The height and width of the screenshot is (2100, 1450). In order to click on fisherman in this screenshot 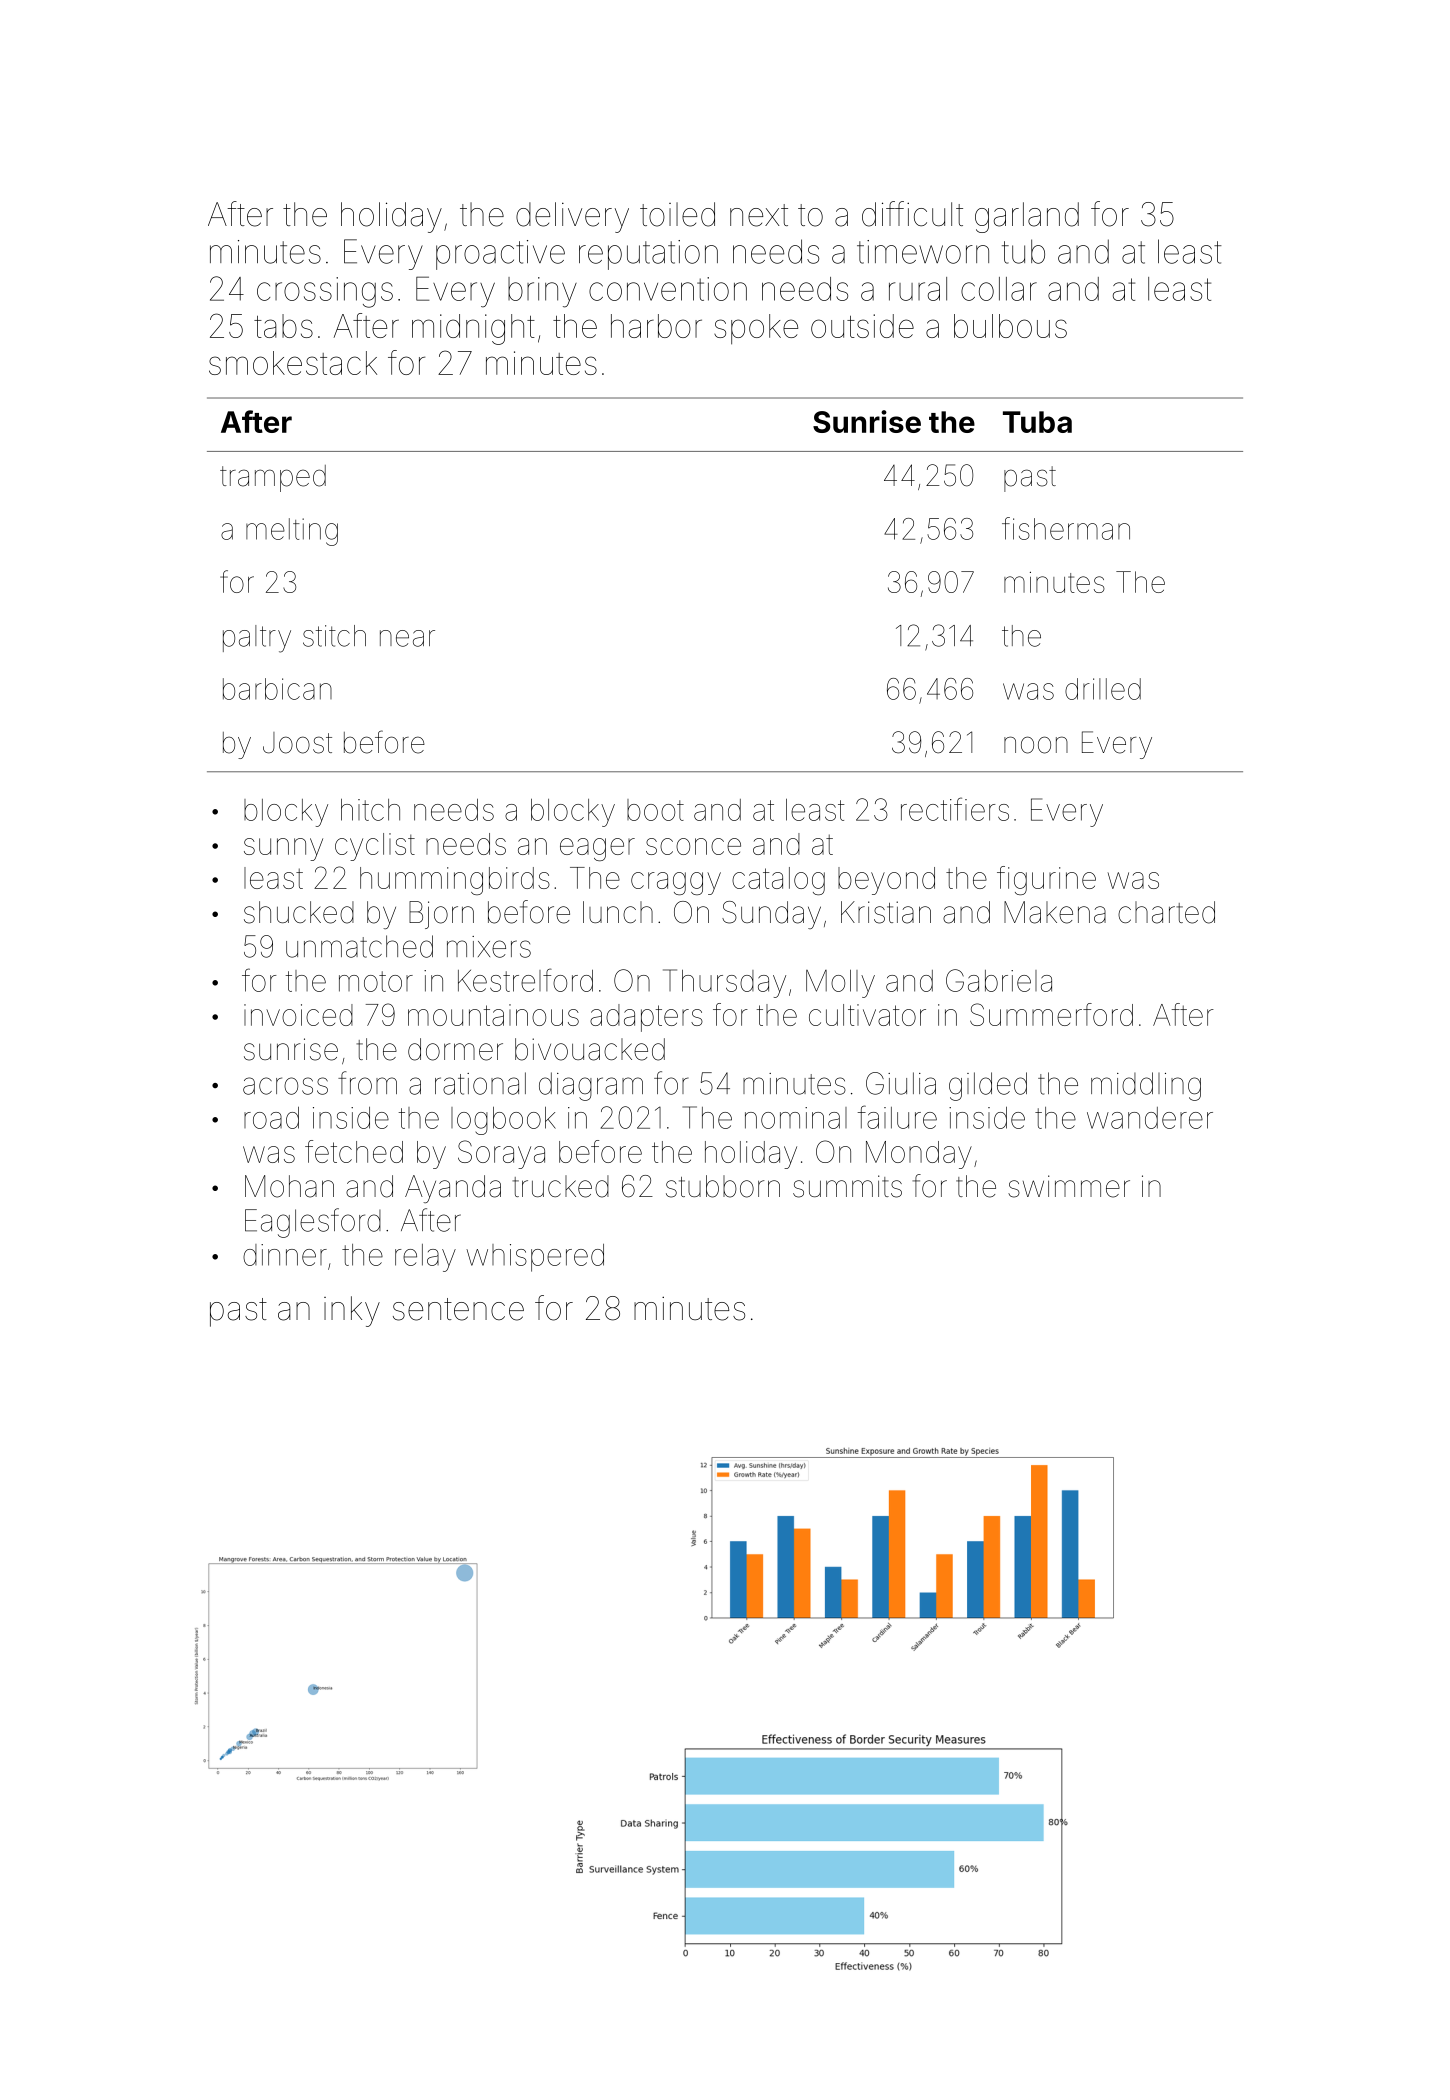, I will do `click(1066, 528)`.
